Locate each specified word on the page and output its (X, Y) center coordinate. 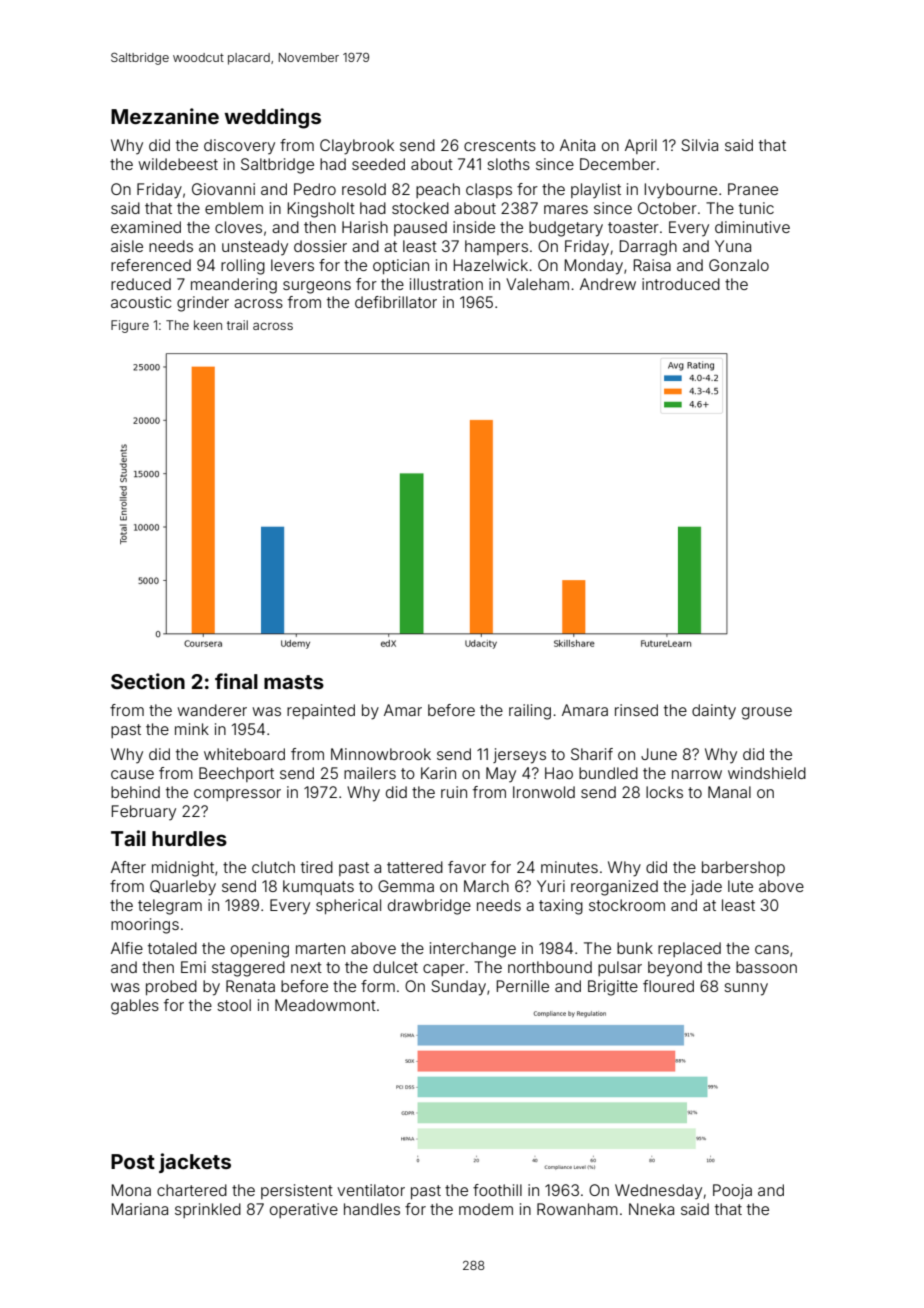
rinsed (636, 710)
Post (133, 1161)
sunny (746, 989)
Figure (130, 326)
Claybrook (357, 147)
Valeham (537, 284)
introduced (681, 284)
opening (260, 950)
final (236, 681)
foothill (497, 1190)
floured (668, 986)
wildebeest (178, 164)
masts (294, 682)
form (378, 986)
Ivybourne (681, 191)
